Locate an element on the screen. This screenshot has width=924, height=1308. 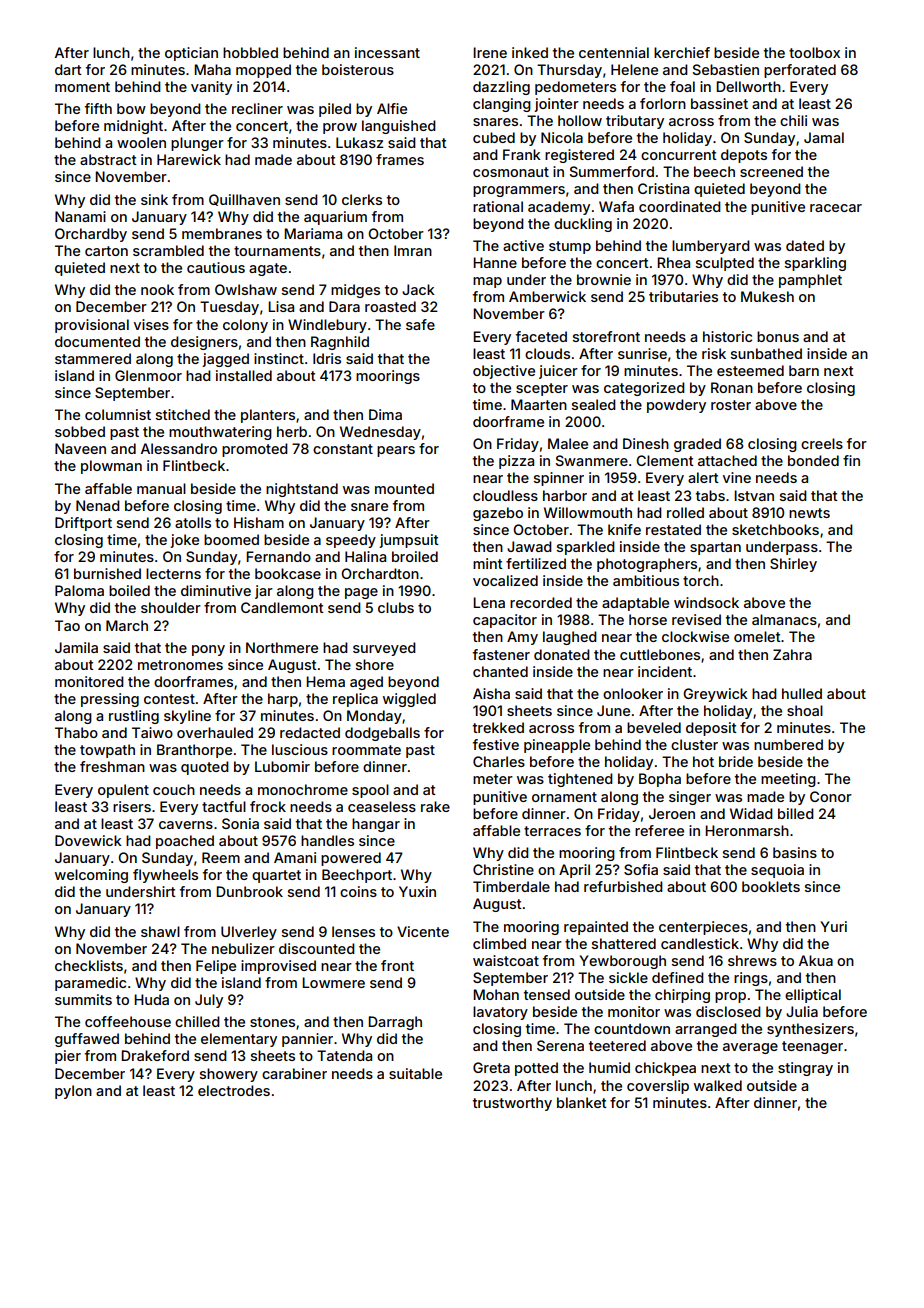
summits is located at coordinates (83, 999).
